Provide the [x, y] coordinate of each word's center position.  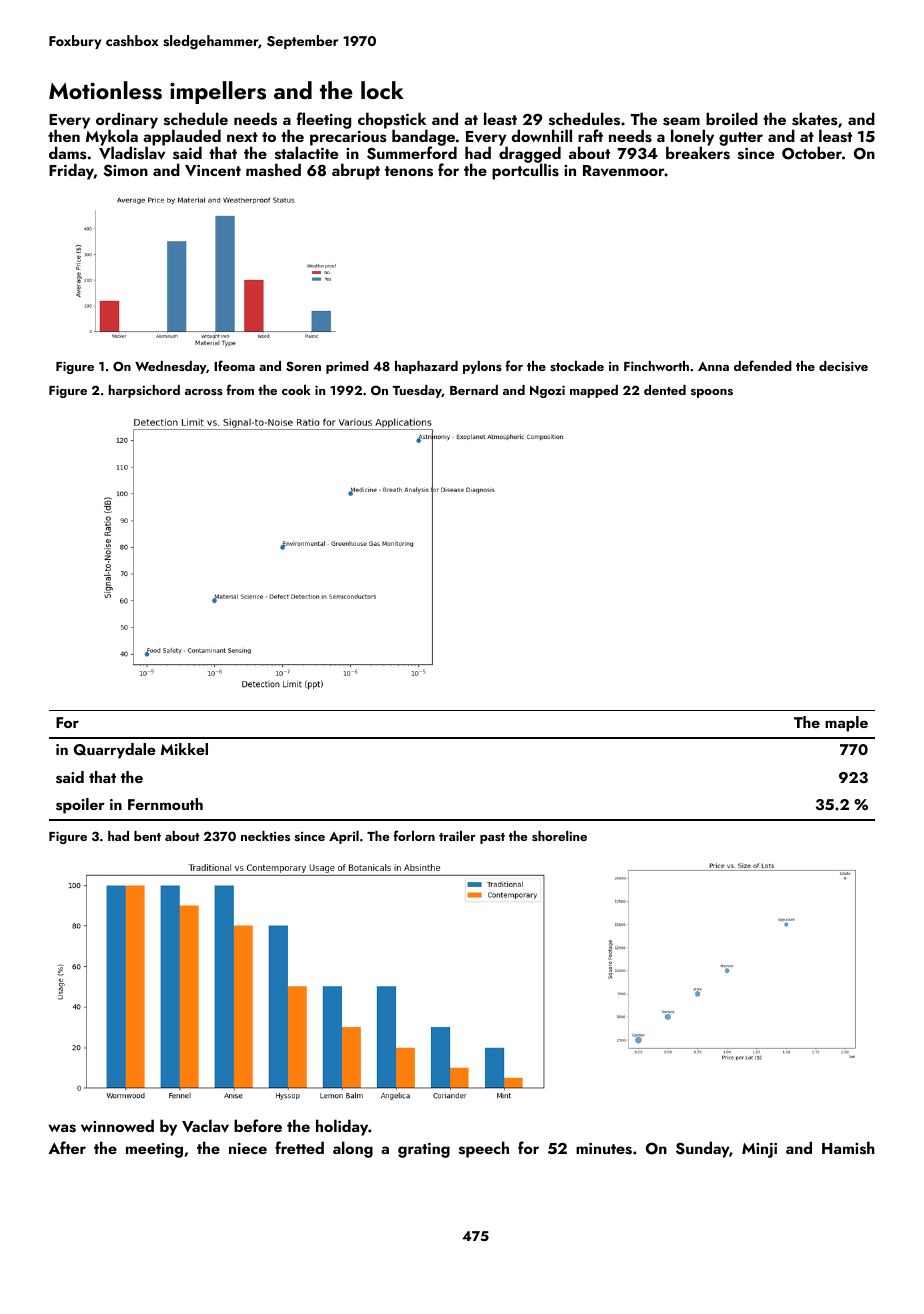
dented [665, 390]
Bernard [474, 390]
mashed [273, 170]
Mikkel [184, 749]
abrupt [356, 171]
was [62, 1128]
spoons [712, 393]
